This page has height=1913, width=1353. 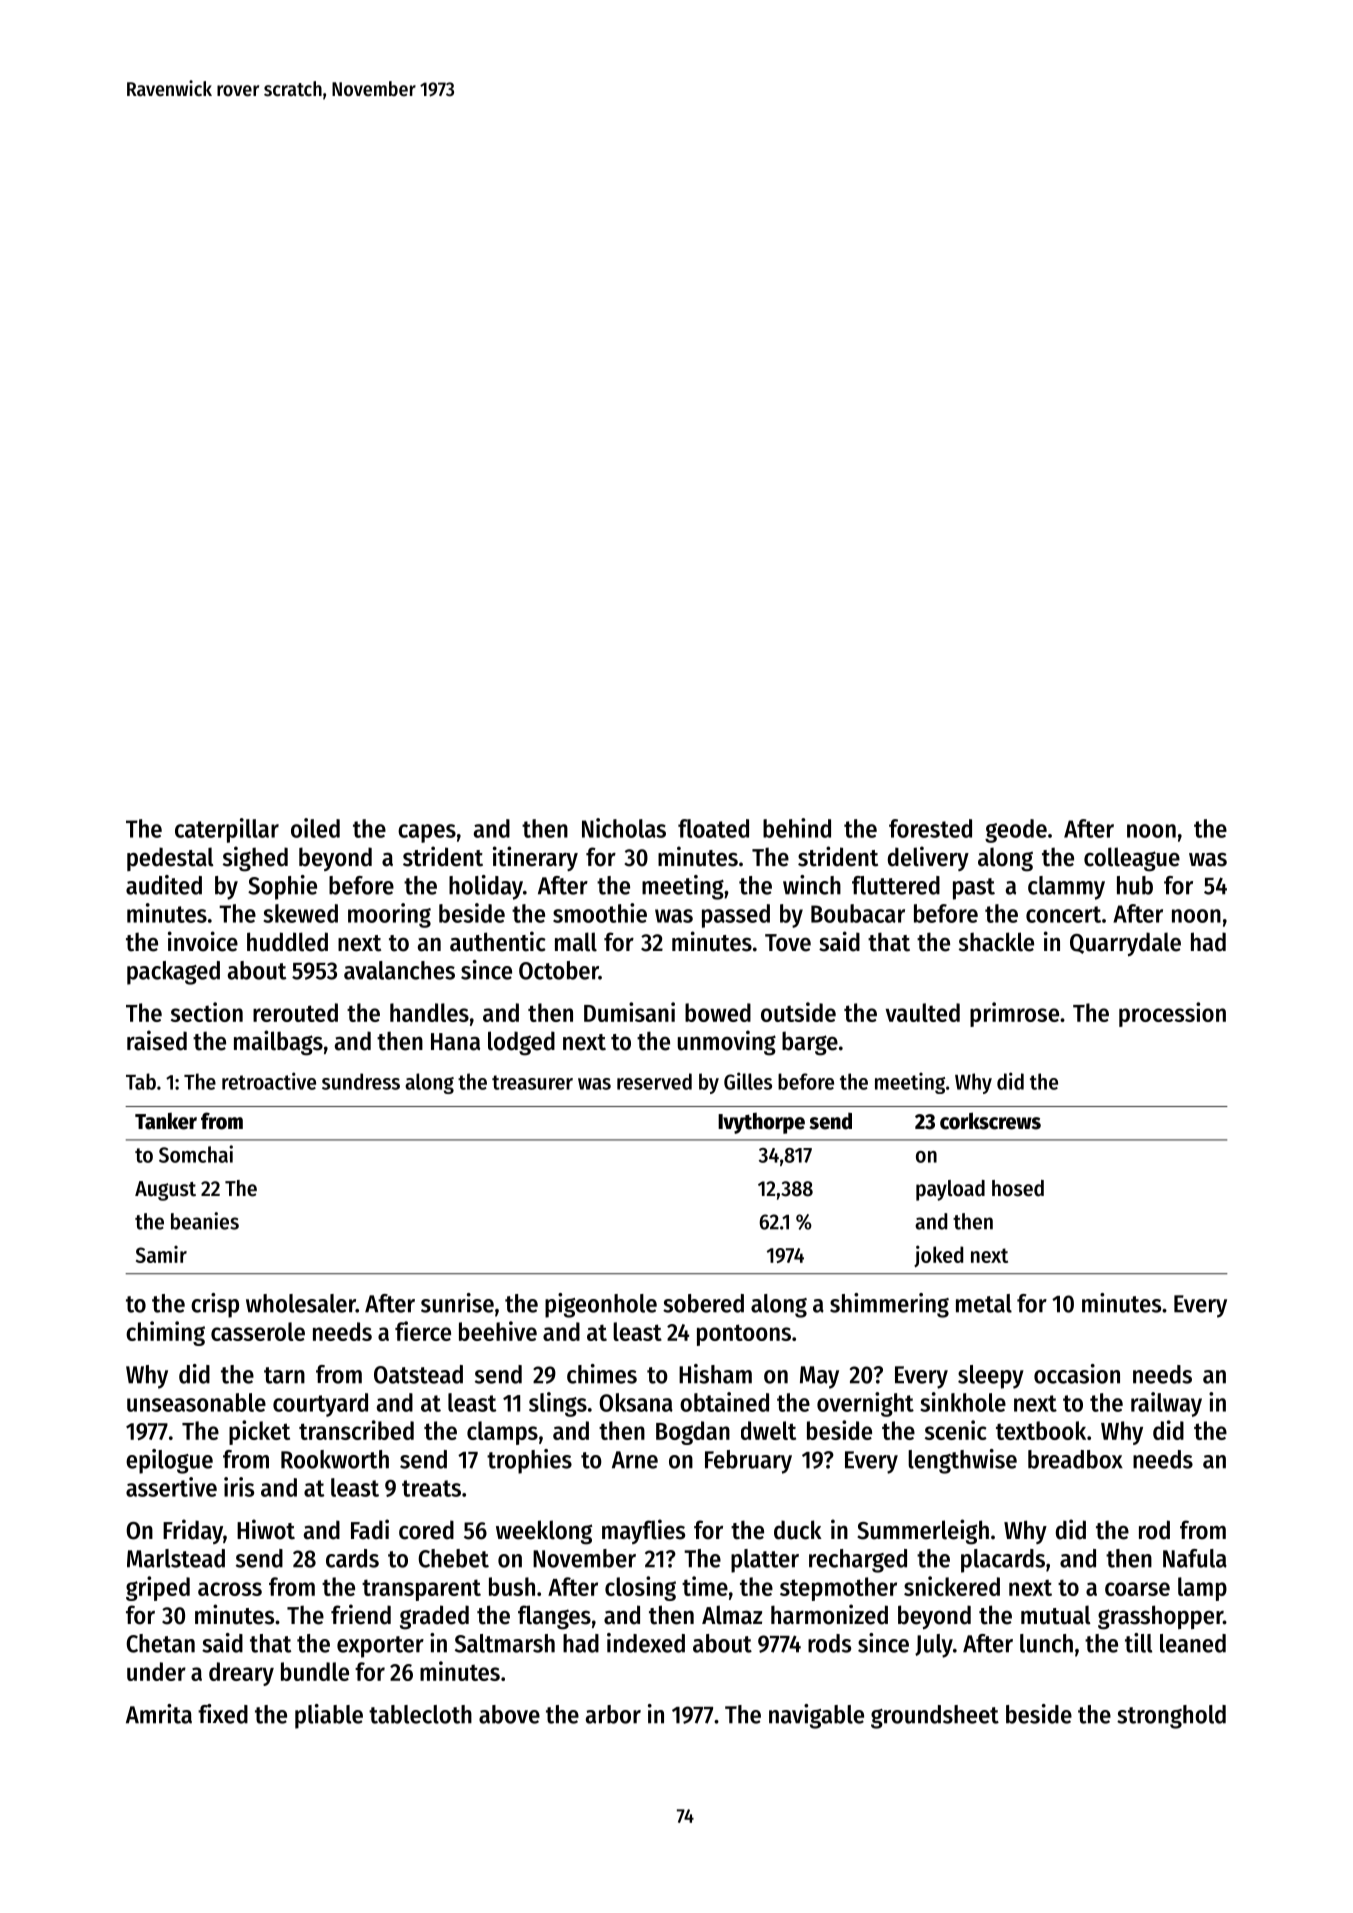 What do you see at coordinates (748, 1462) in the page?
I see `February` at bounding box center [748, 1462].
